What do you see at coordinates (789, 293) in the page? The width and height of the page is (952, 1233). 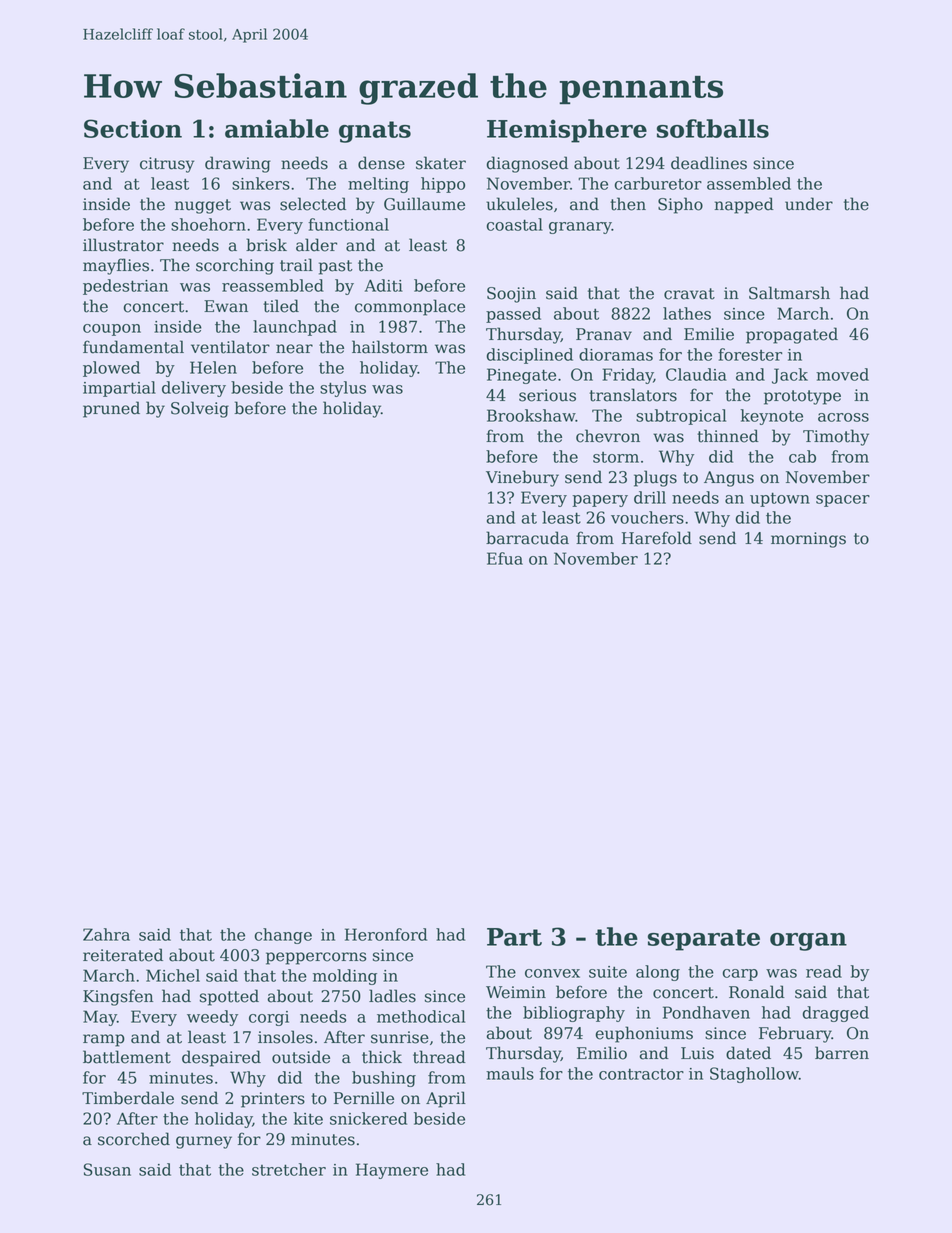 I see `Saltmarsh` at bounding box center [789, 293].
